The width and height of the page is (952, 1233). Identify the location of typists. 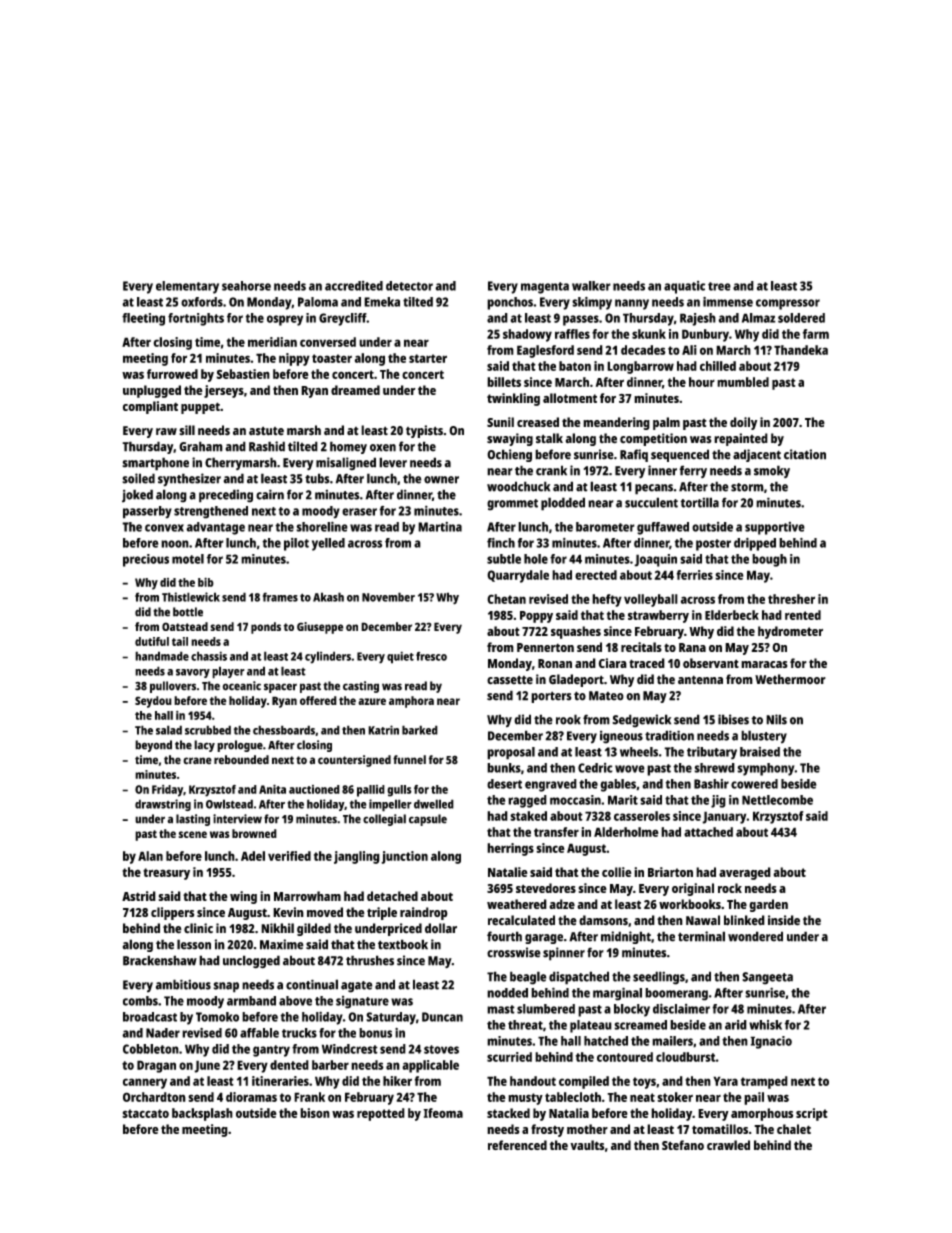
(424, 431).
